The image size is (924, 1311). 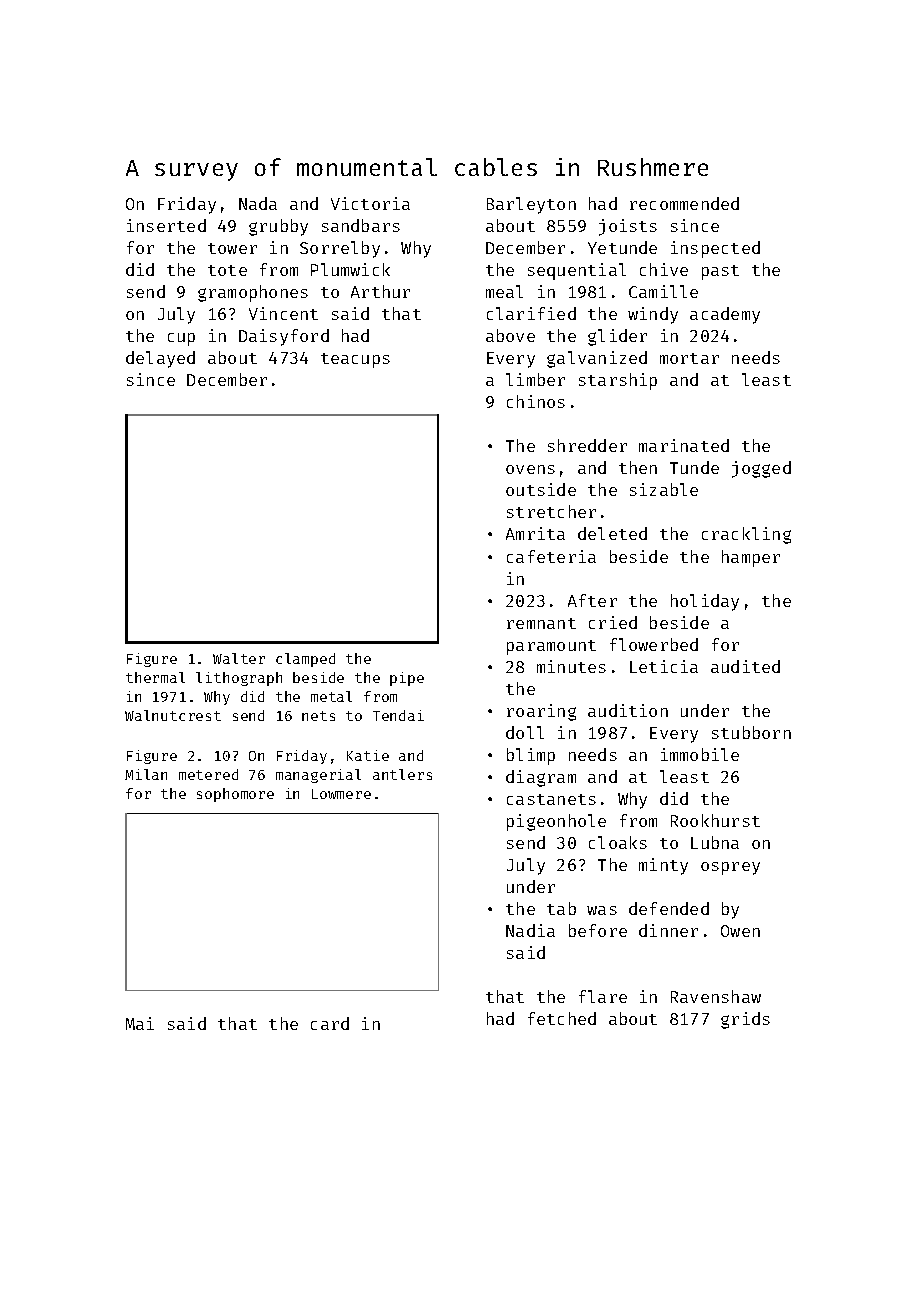 What do you see at coordinates (146, 774) in the image?
I see `Milan` at bounding box center [146, 774].
